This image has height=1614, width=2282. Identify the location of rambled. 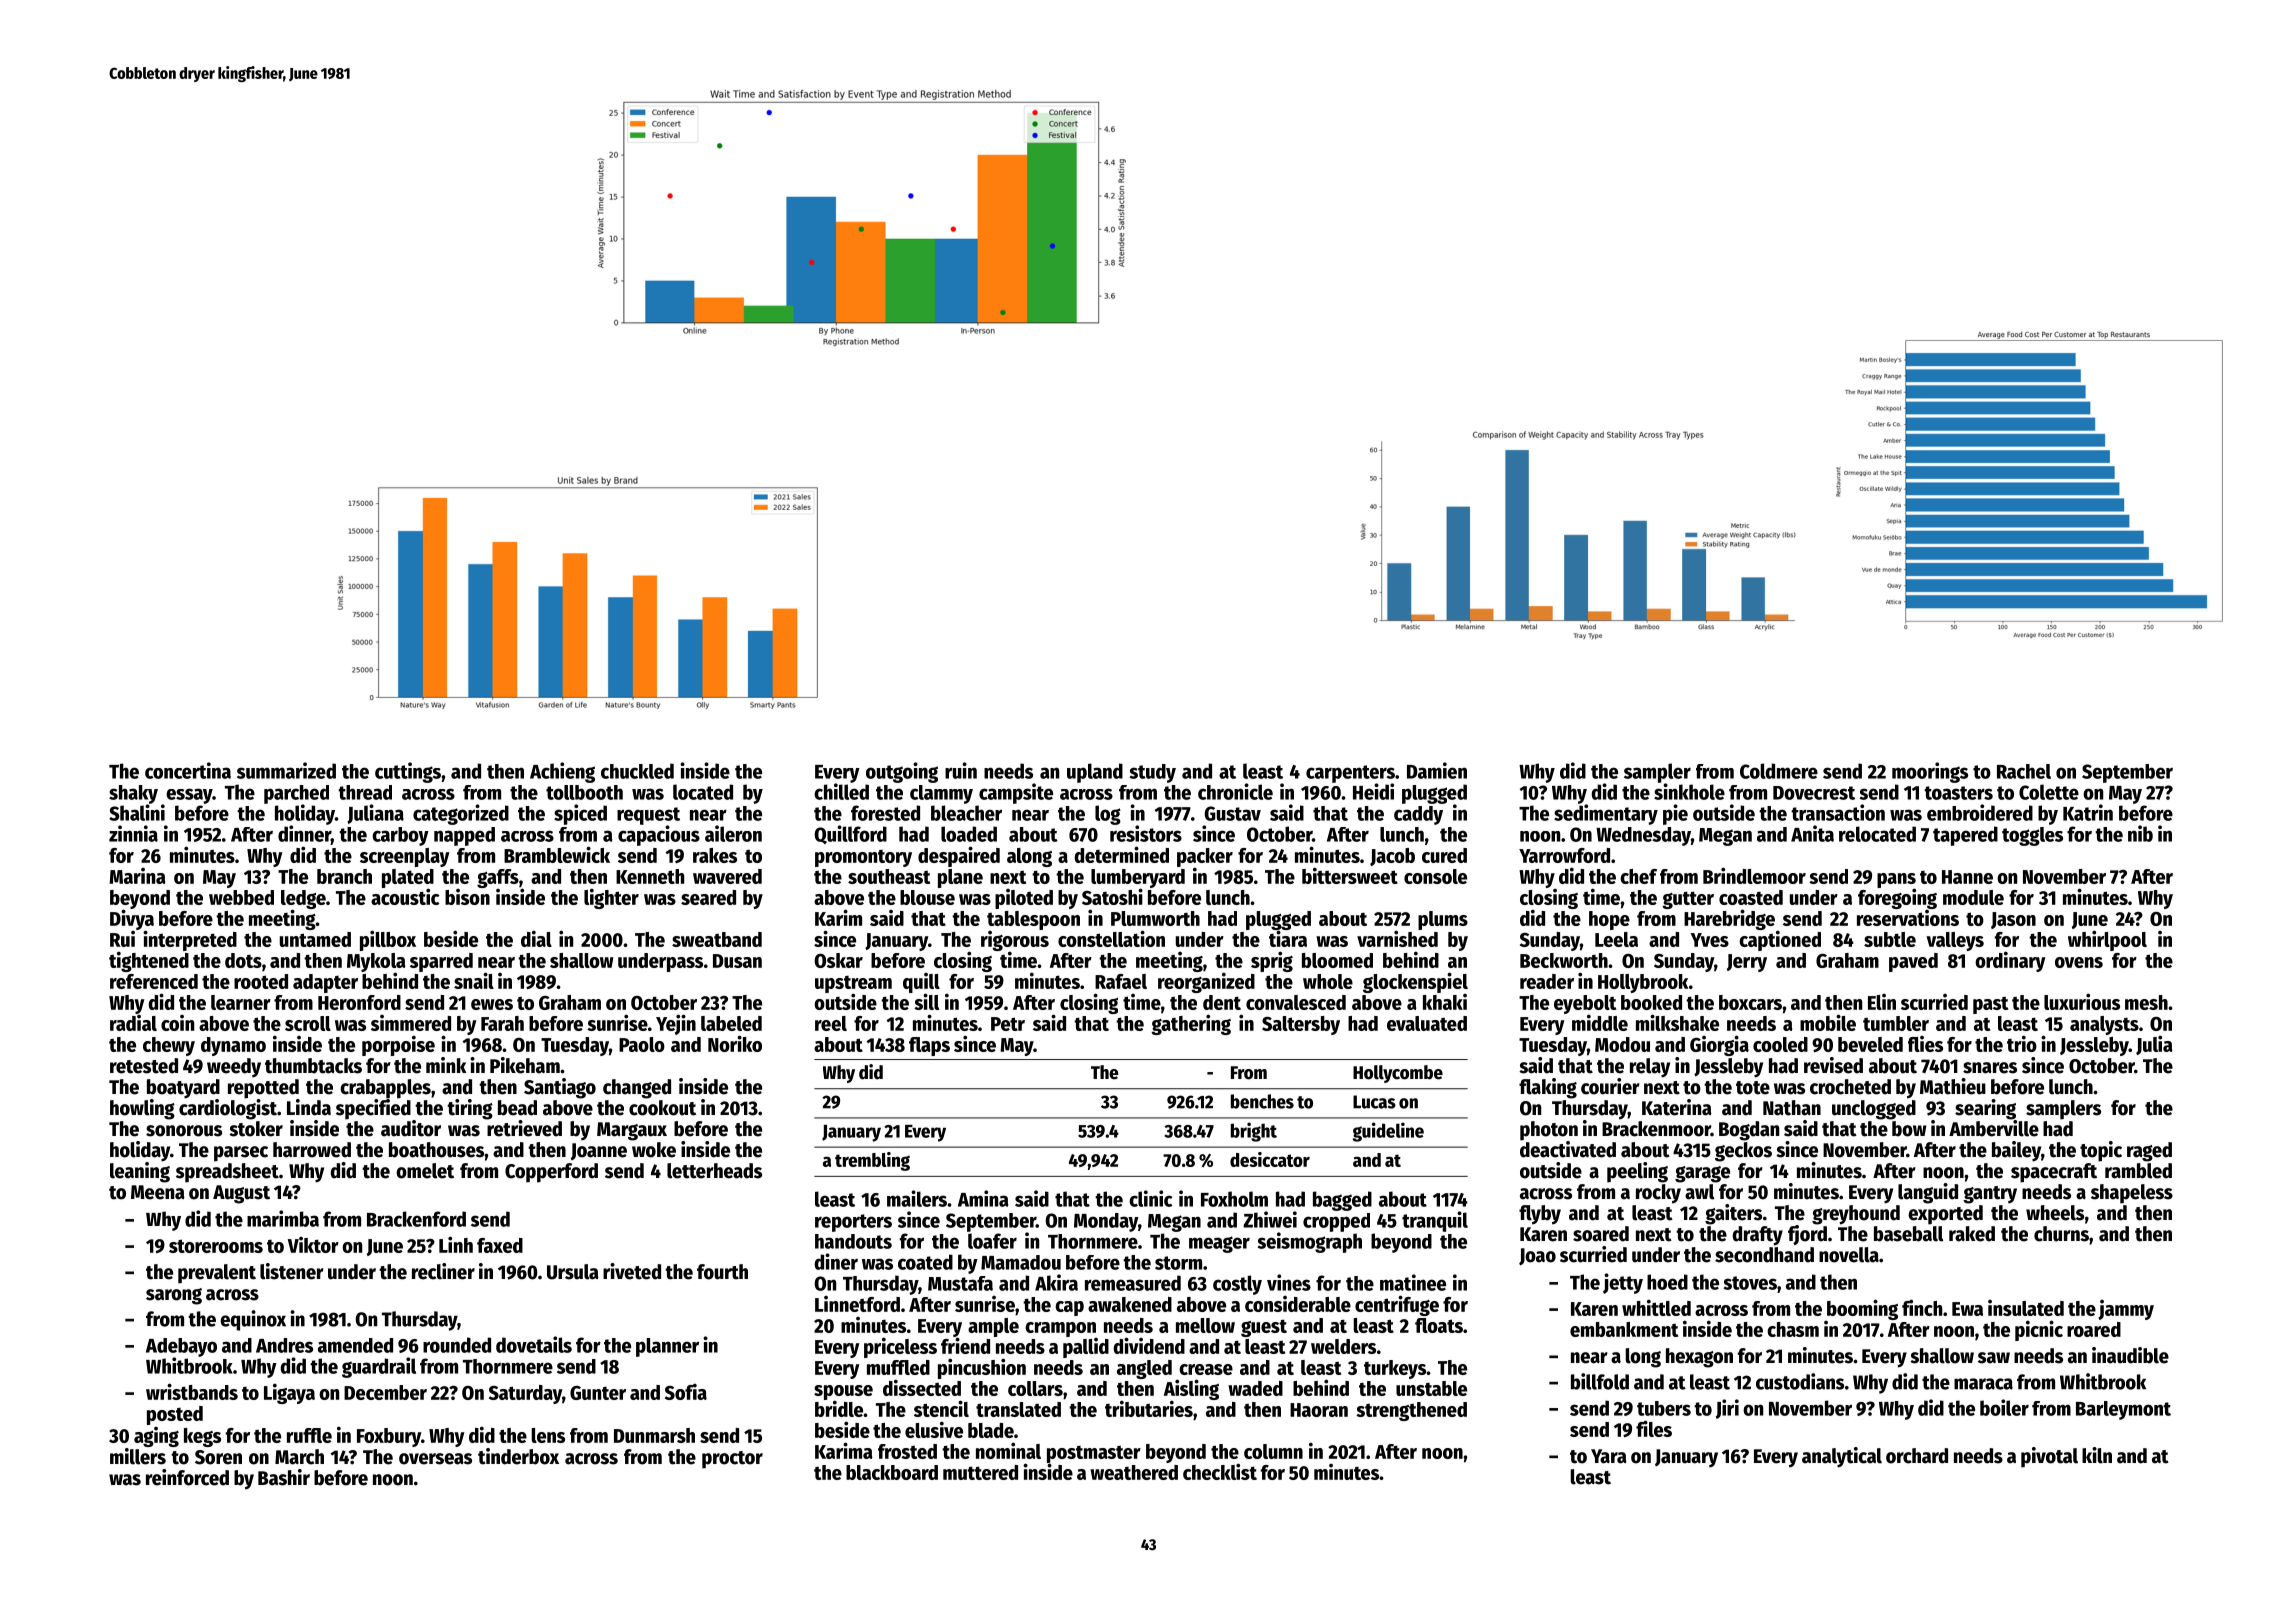
(2138, 1171).
